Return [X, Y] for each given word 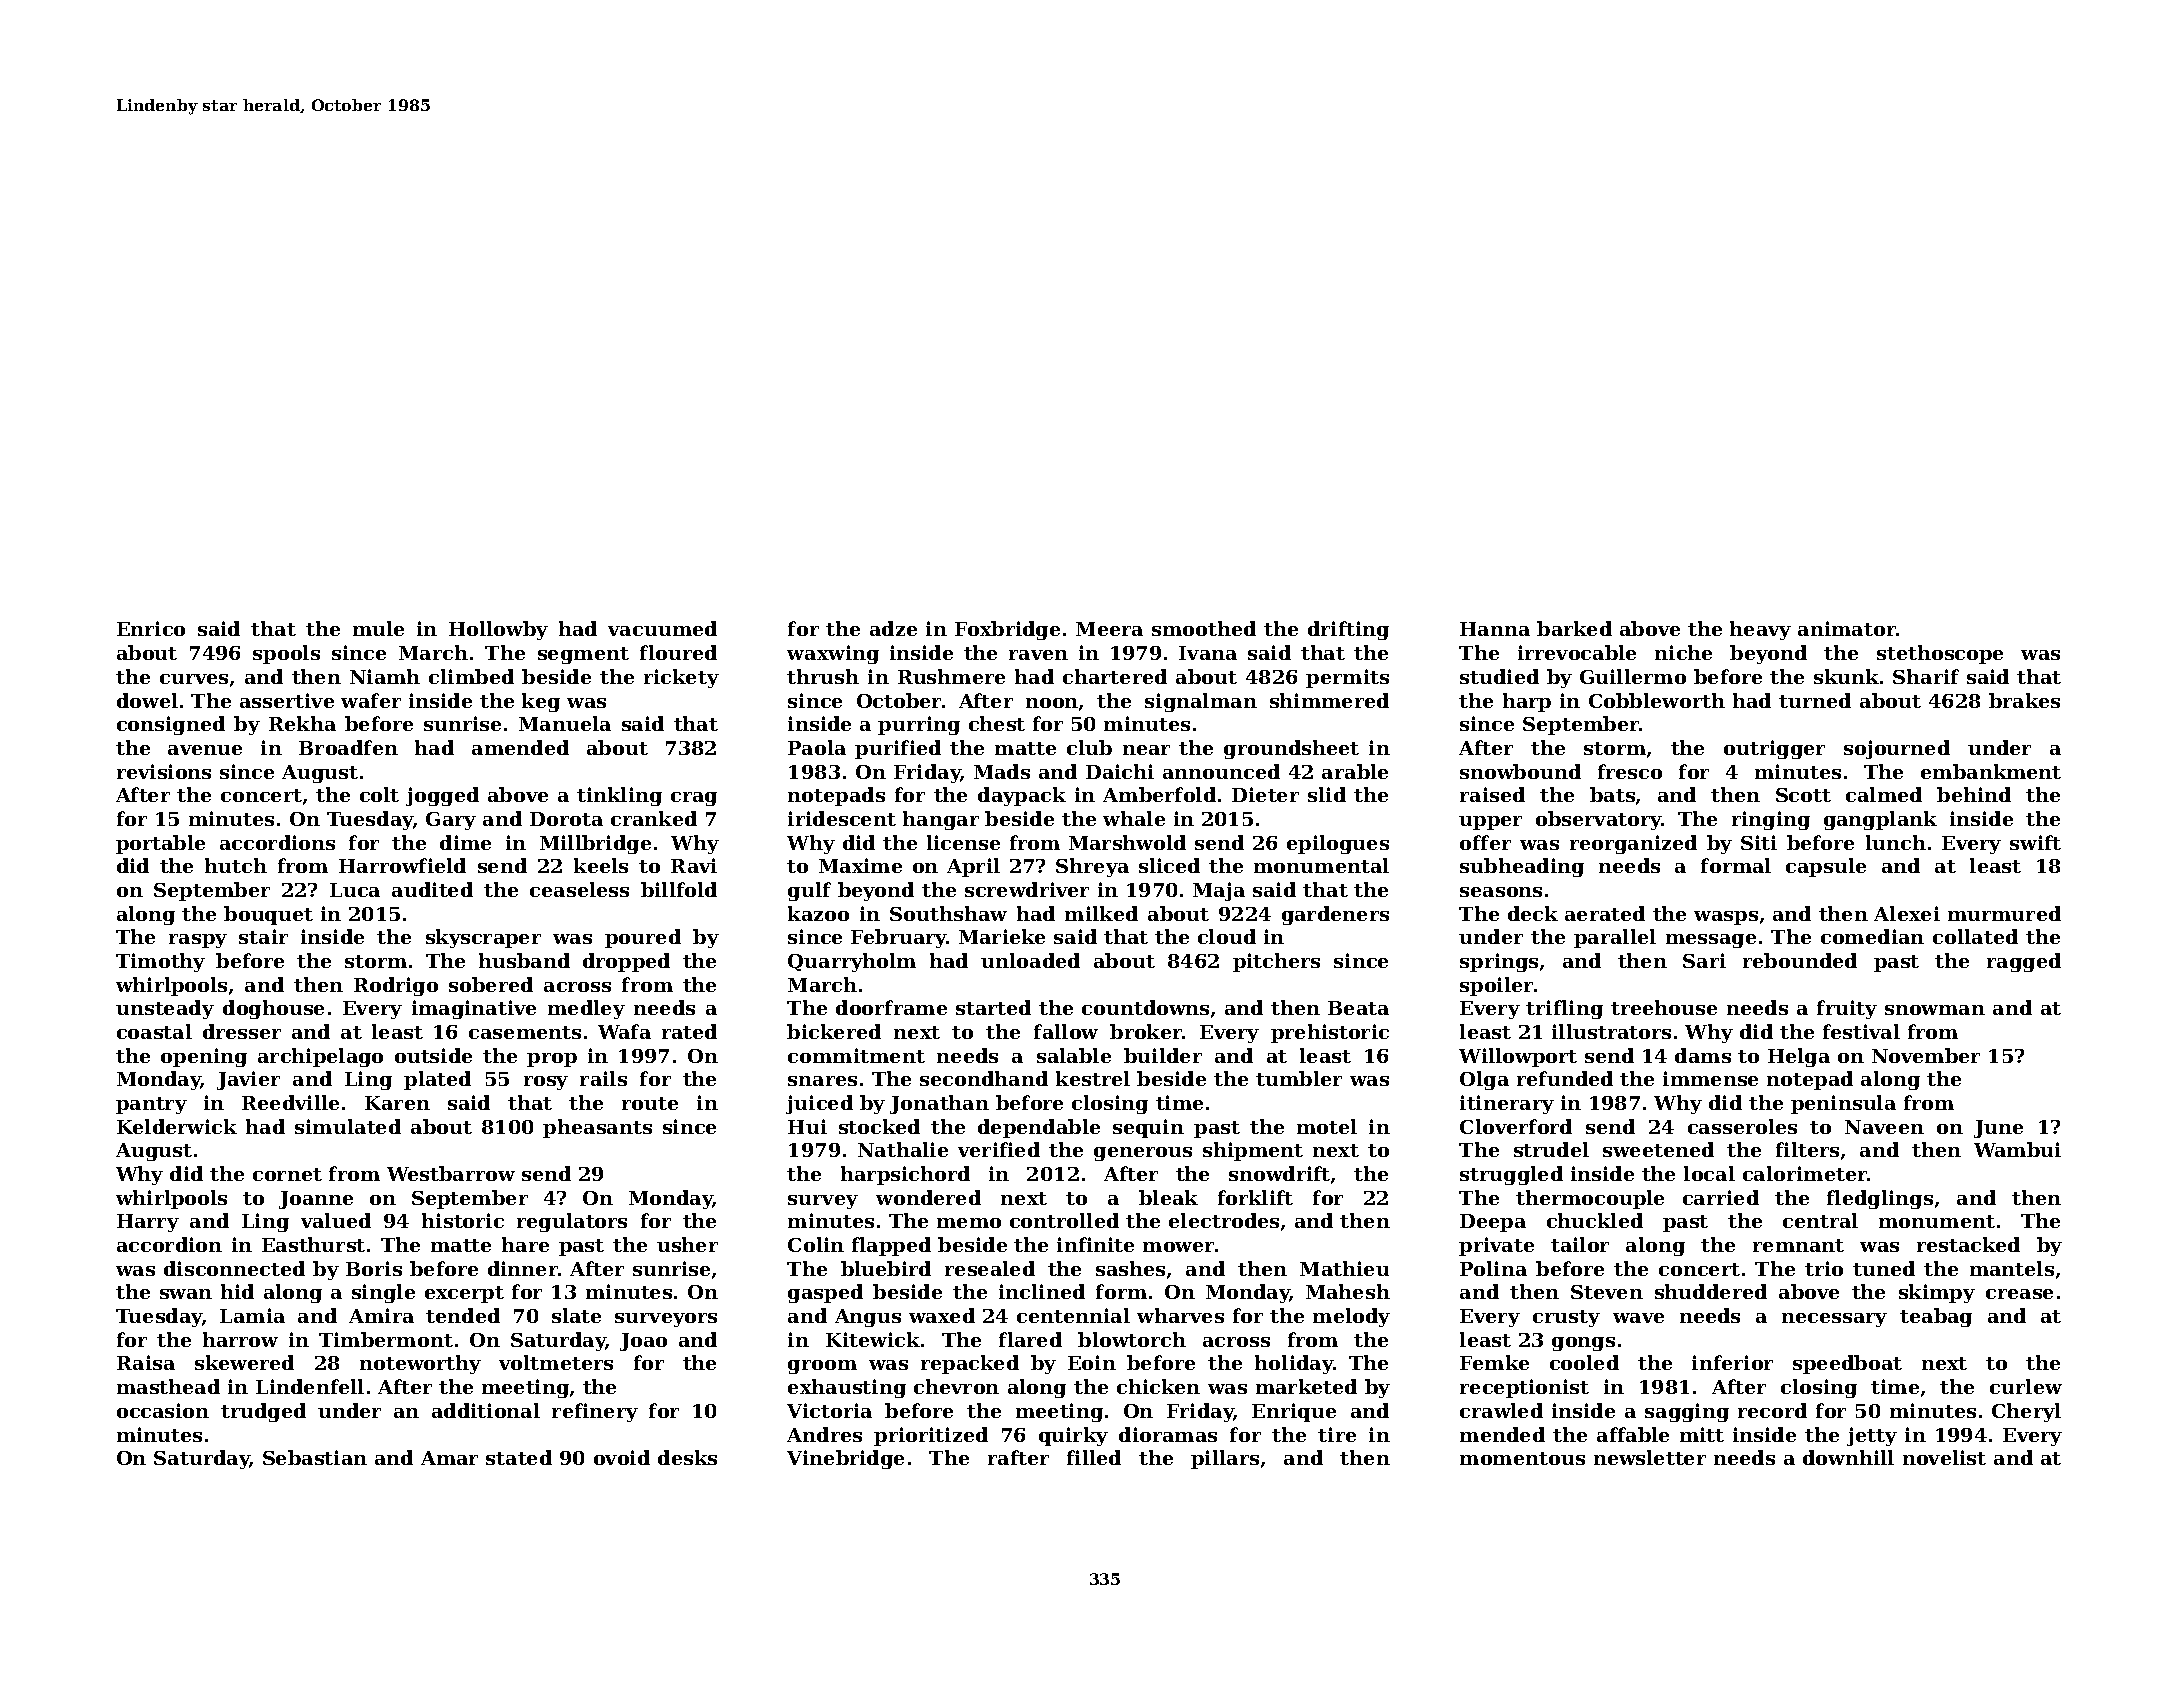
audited [432, 889]
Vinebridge [845, 1459]
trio [1824, 1268]
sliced [1169, 865]
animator [1847, 628]
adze [893, 628]
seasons [1501, 892]
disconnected [234, 1268]
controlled [1064, 1220]
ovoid [622, 1457]
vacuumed [662, 628]
